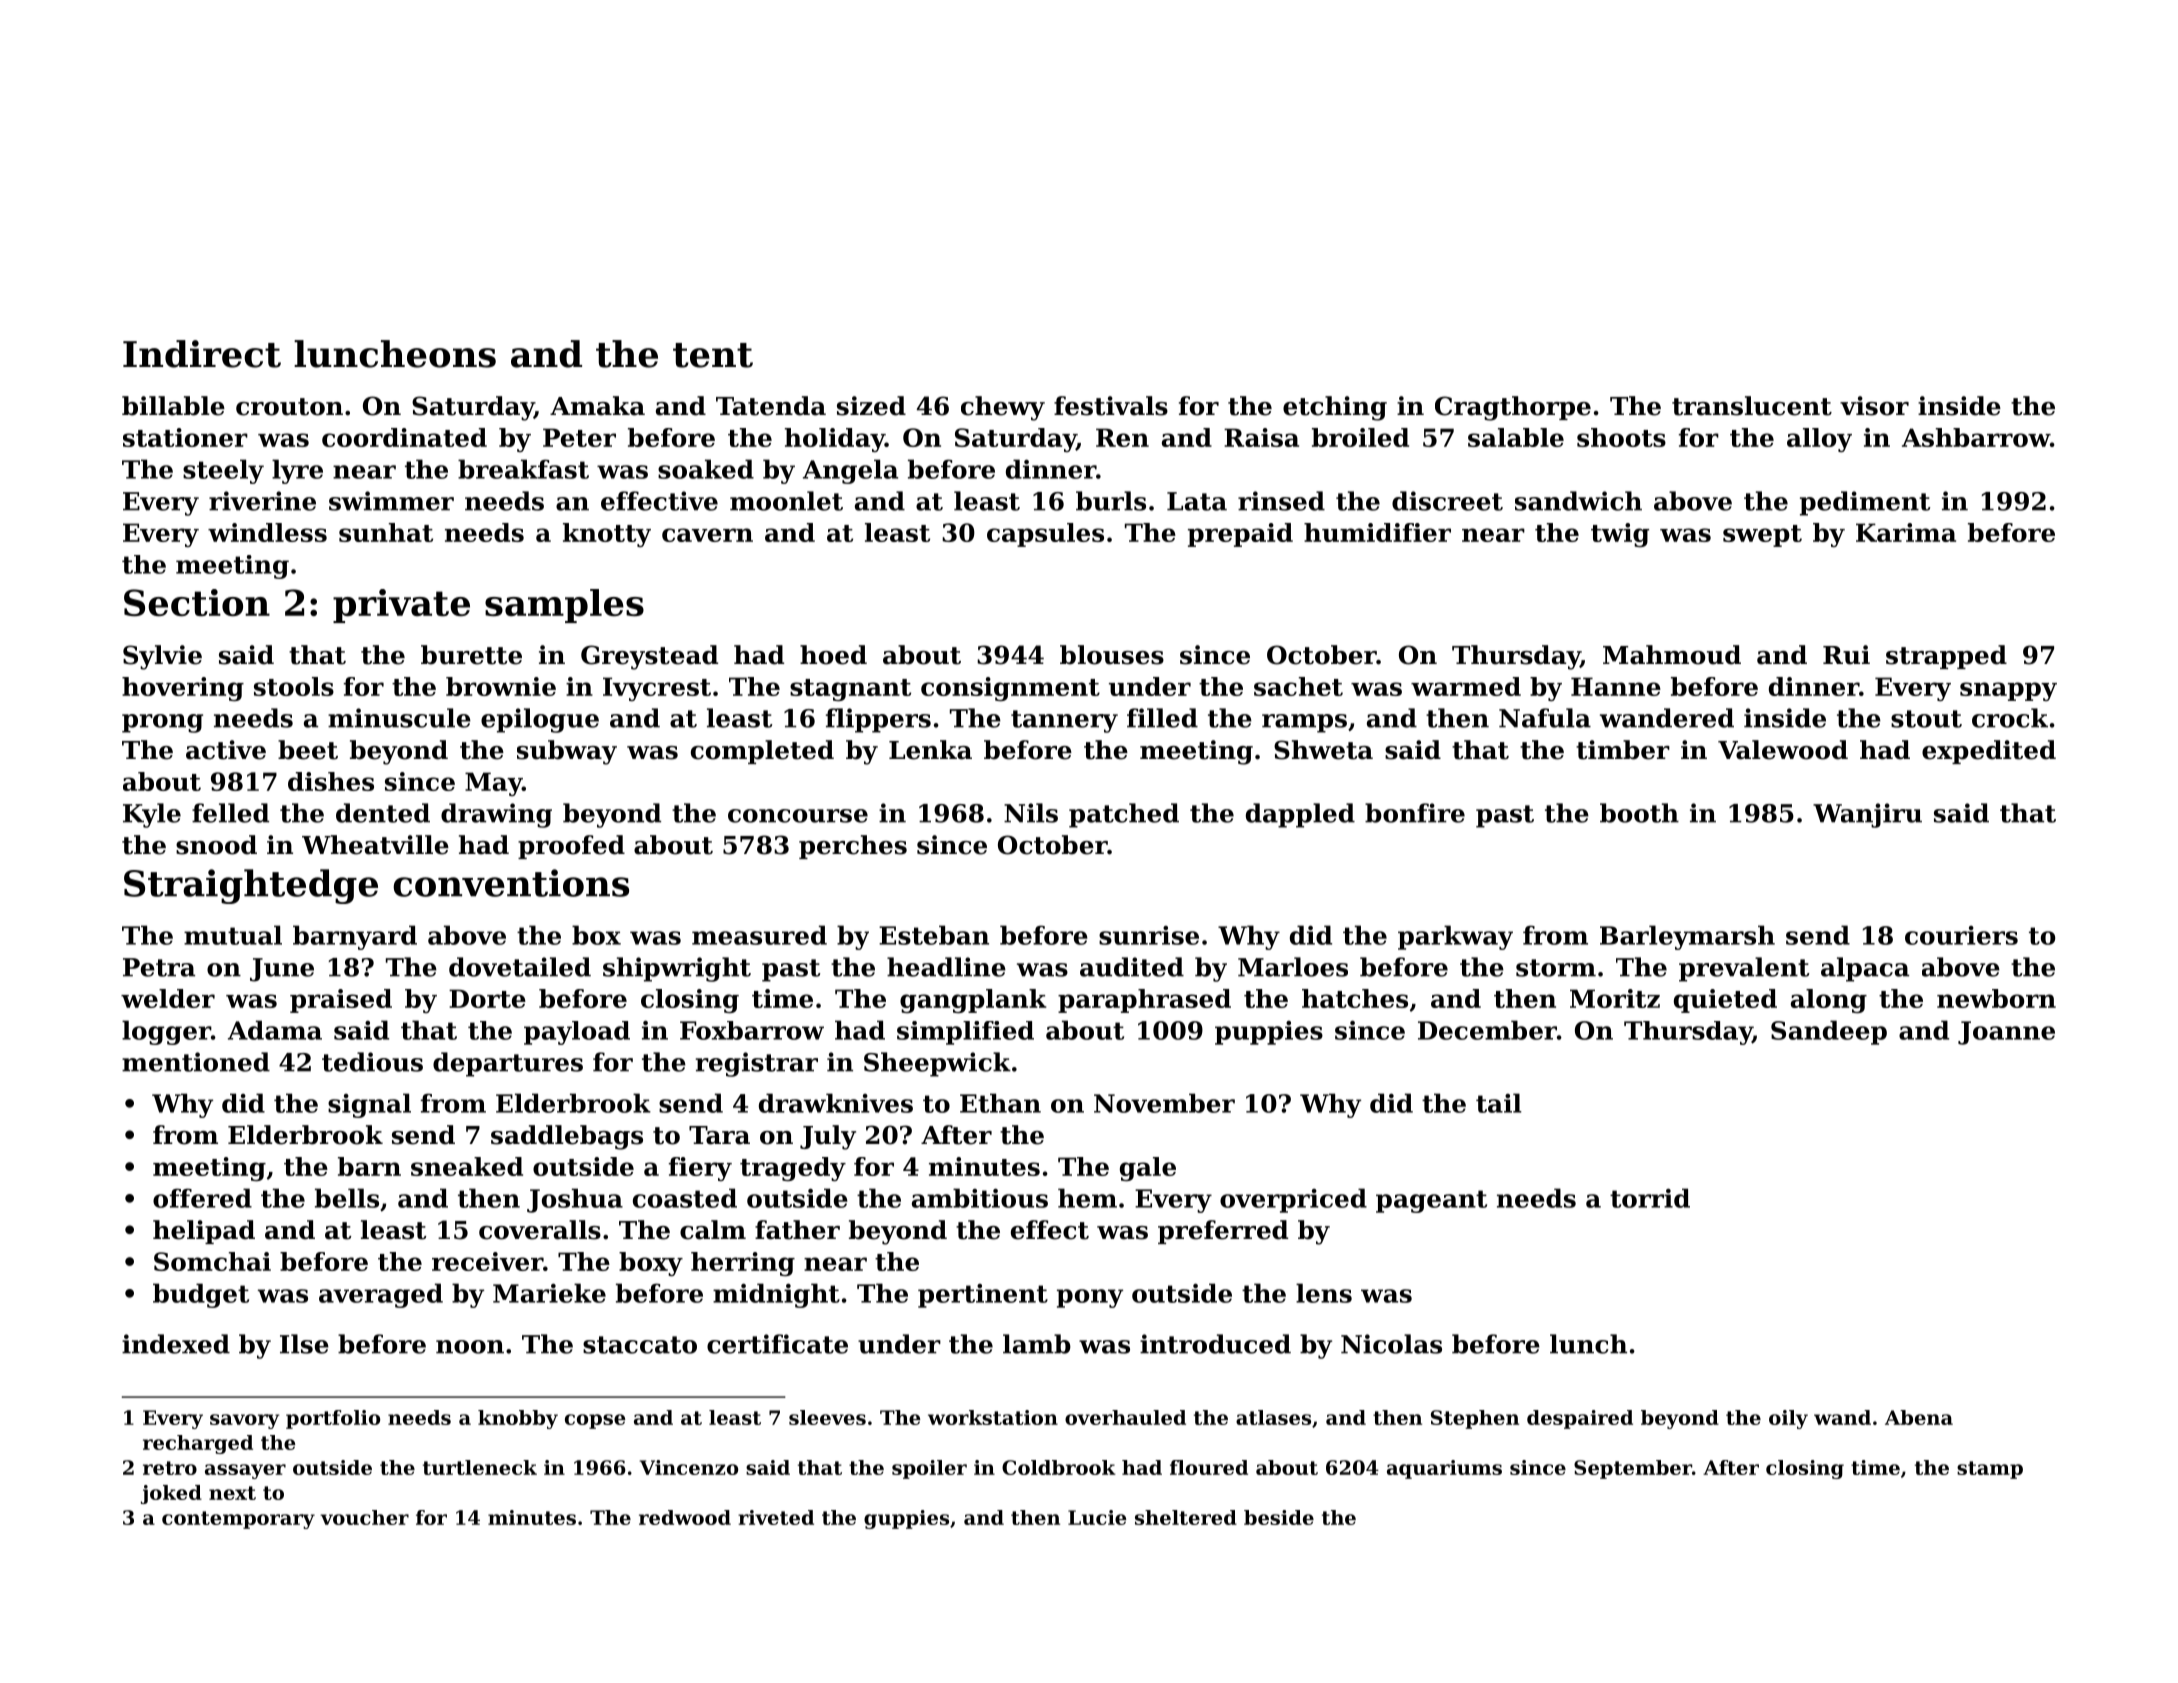 The height and width of the page is (1683, 2178). Describe the element at coordinates (1323, 750) in the page. I see `Shweta` at that location.
